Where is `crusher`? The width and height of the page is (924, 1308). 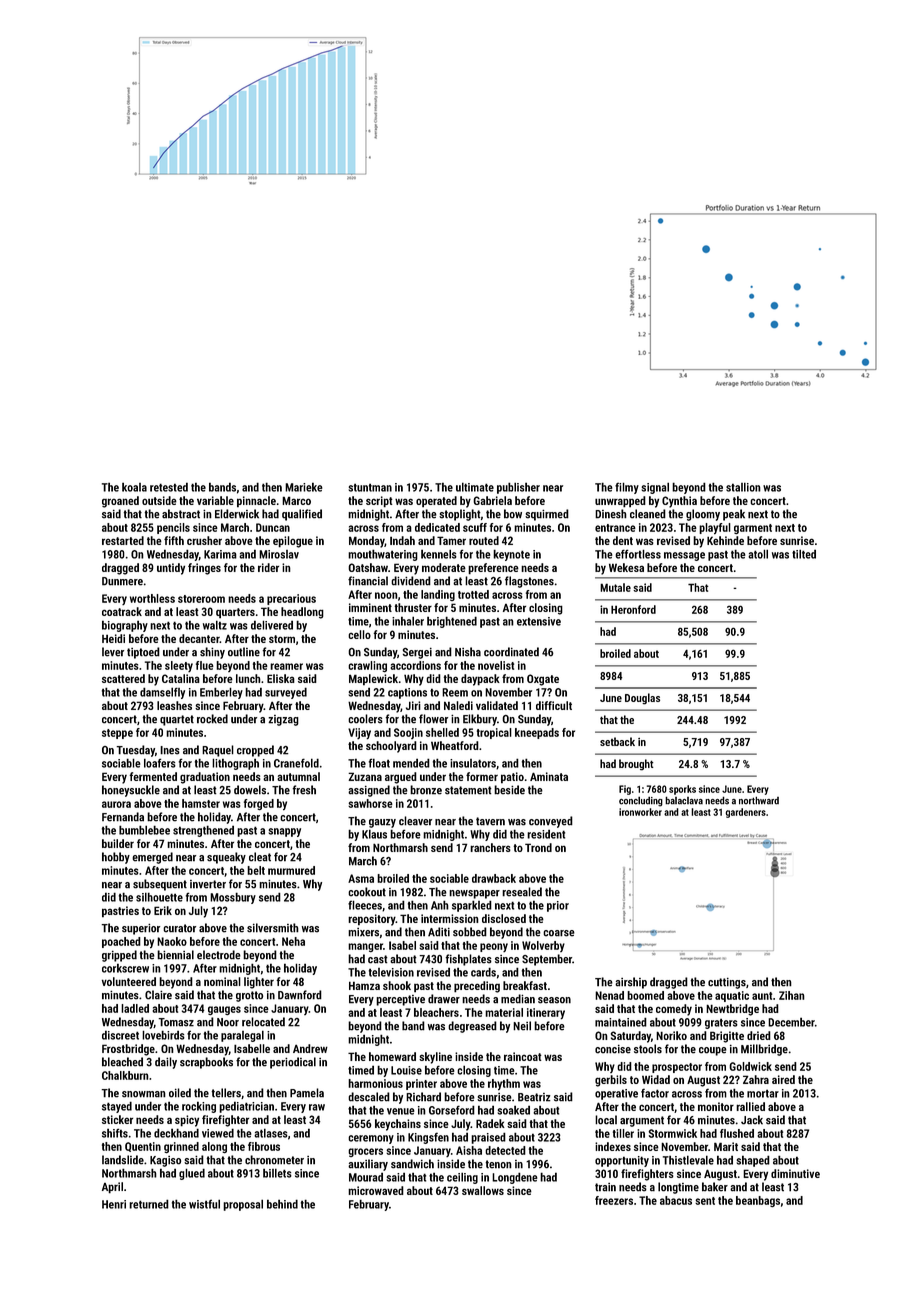
crusher is located at coordinates (204, 540).
